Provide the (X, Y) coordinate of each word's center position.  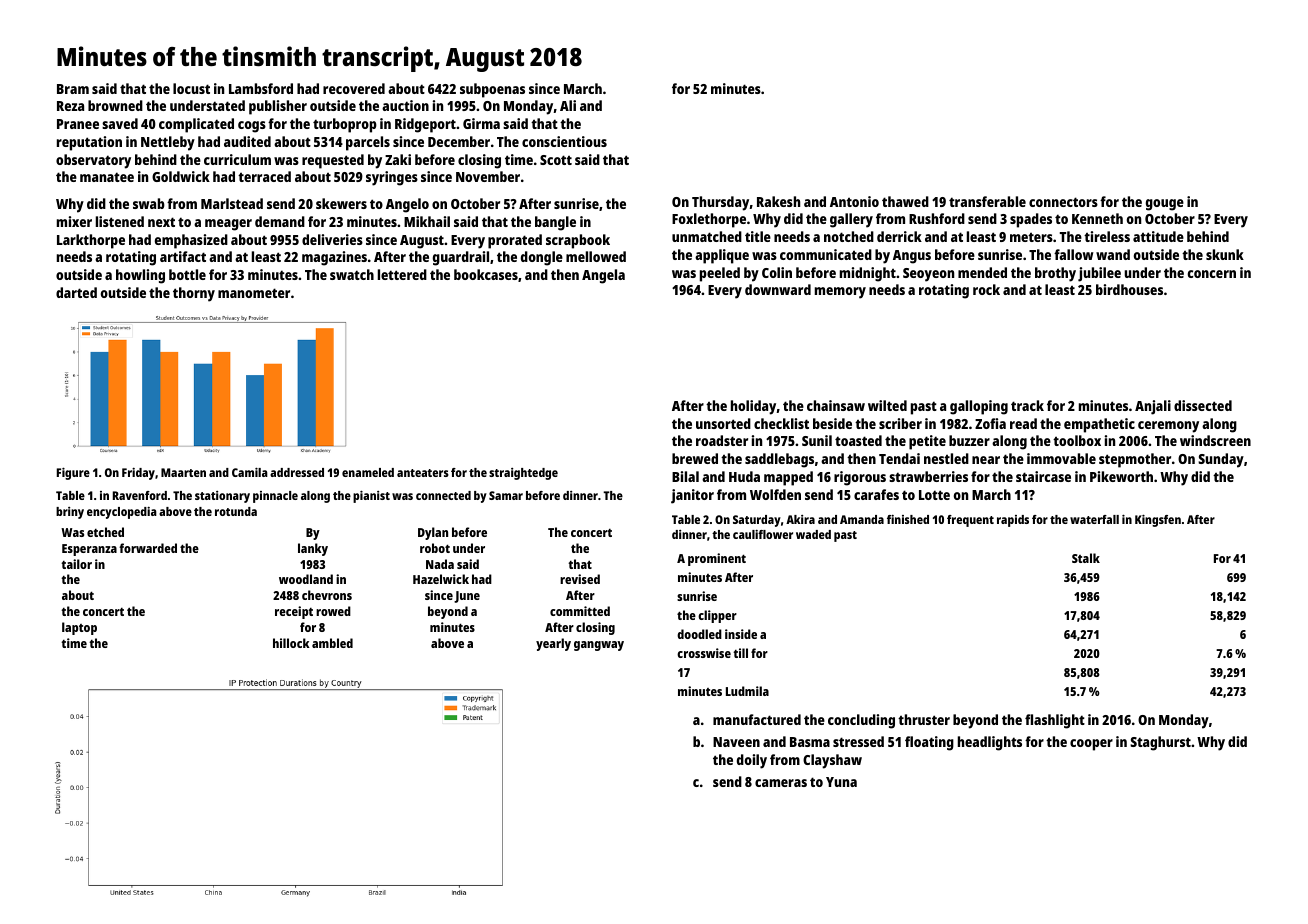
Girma (481, 123)
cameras (781, 783)
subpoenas (492, 90)
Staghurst (1160, 743)
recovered (354, 88)
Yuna (841, 782)
